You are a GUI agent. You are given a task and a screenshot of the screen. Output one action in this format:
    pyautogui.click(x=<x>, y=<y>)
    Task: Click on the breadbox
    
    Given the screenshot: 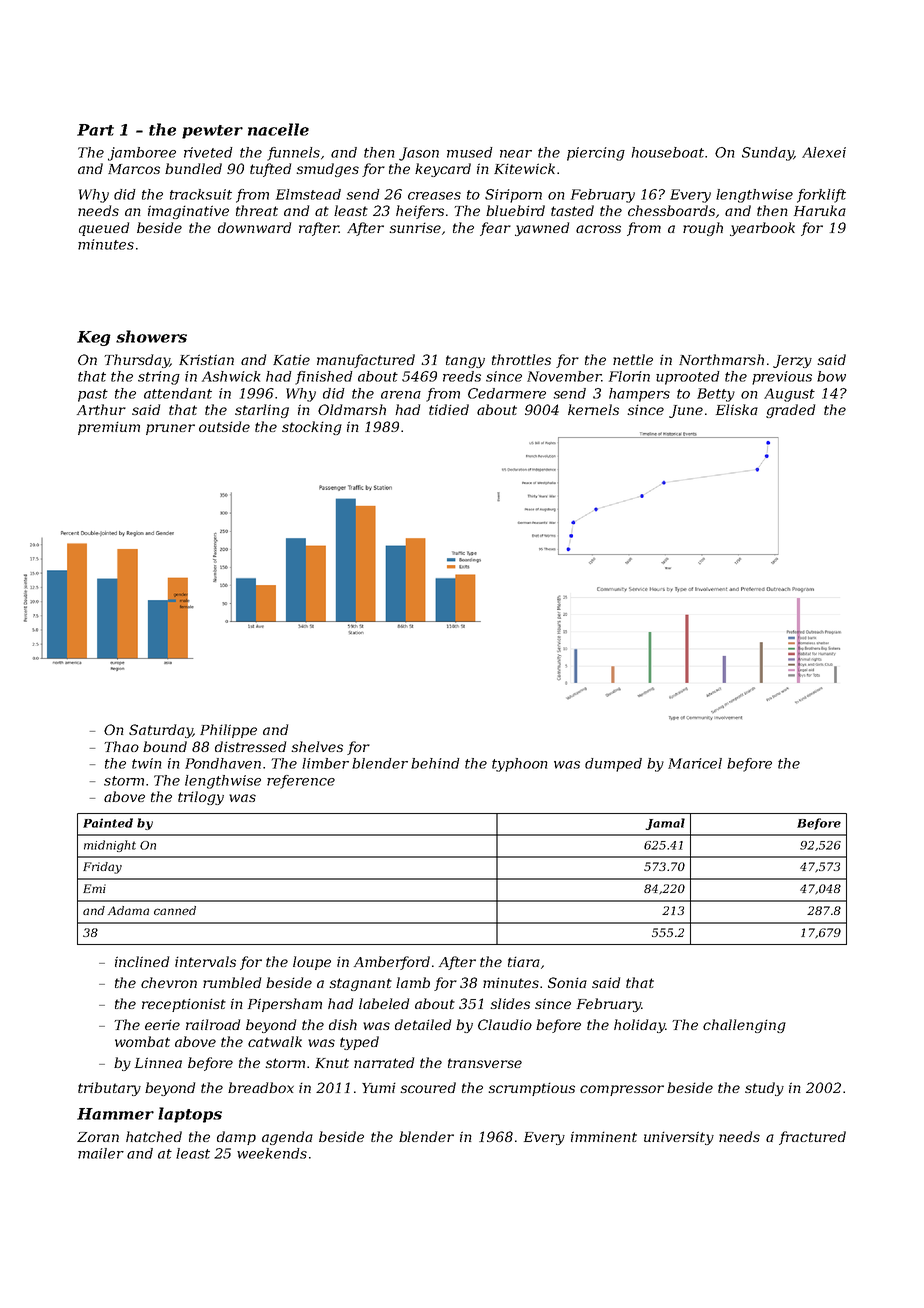 What is the action you would take?
    pyautogui.click(x=261, y=1087)
